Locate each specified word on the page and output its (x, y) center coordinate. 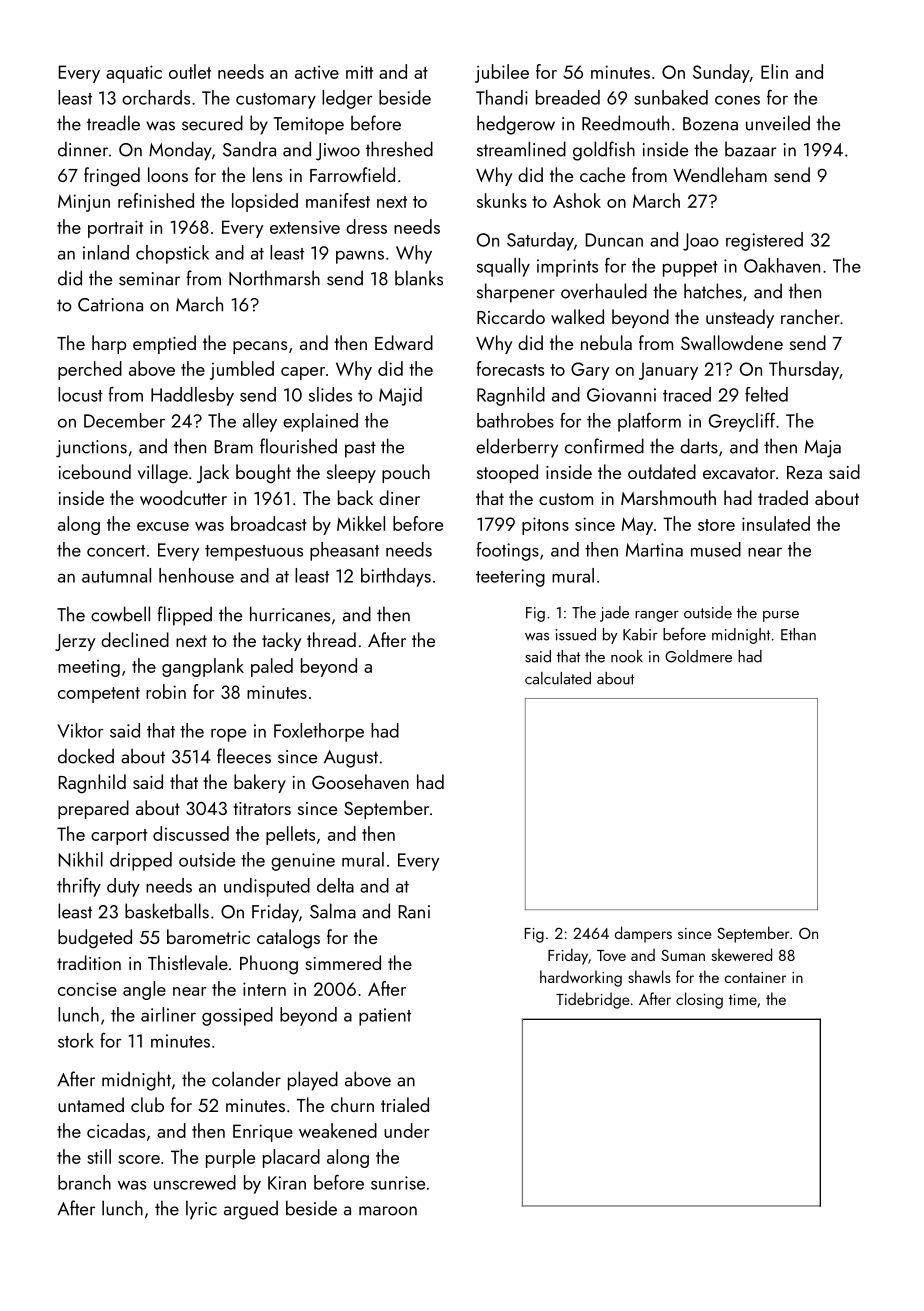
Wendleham (720, 174)
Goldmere (698, 656)
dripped (141, 861)
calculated (558, 678)
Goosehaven (360, 781)
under (407, 1130)
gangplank (203, 667)
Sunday (721, 73)
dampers (643, 934)
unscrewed (195, 1182)
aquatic (134, 74)
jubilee (502, 73)
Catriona (110, 305)
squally (503, 267)
